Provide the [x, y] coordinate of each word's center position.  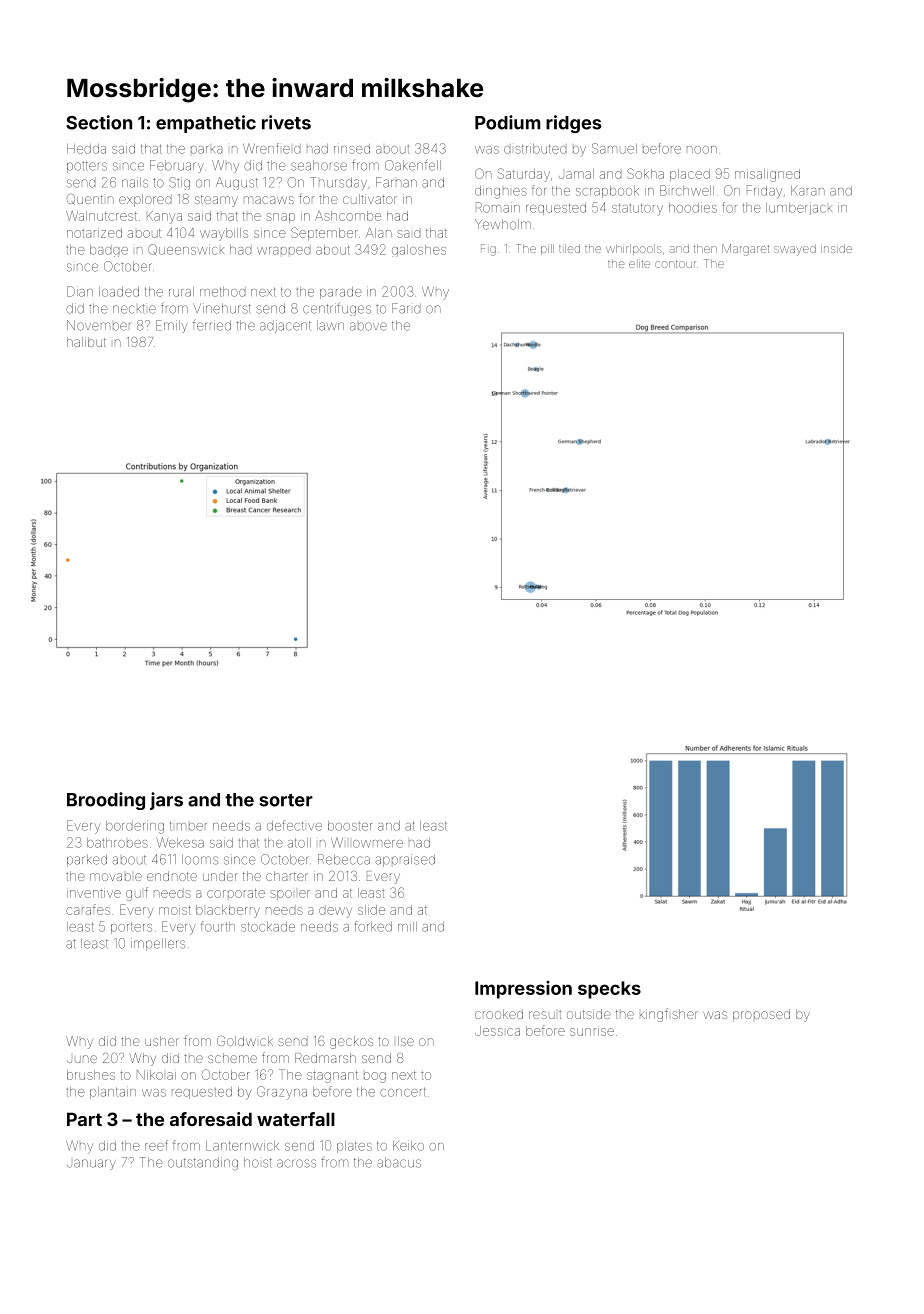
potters [87, 167]
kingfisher [669, 1015]
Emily [172, 326]
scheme [232, 1058]
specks [609, 990]
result [545, 1015]
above [368, 326]
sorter [286, 800]
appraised [405, 860]
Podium [507, 122]
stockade [268, 927]
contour [675, 264]
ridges [573, 124]
